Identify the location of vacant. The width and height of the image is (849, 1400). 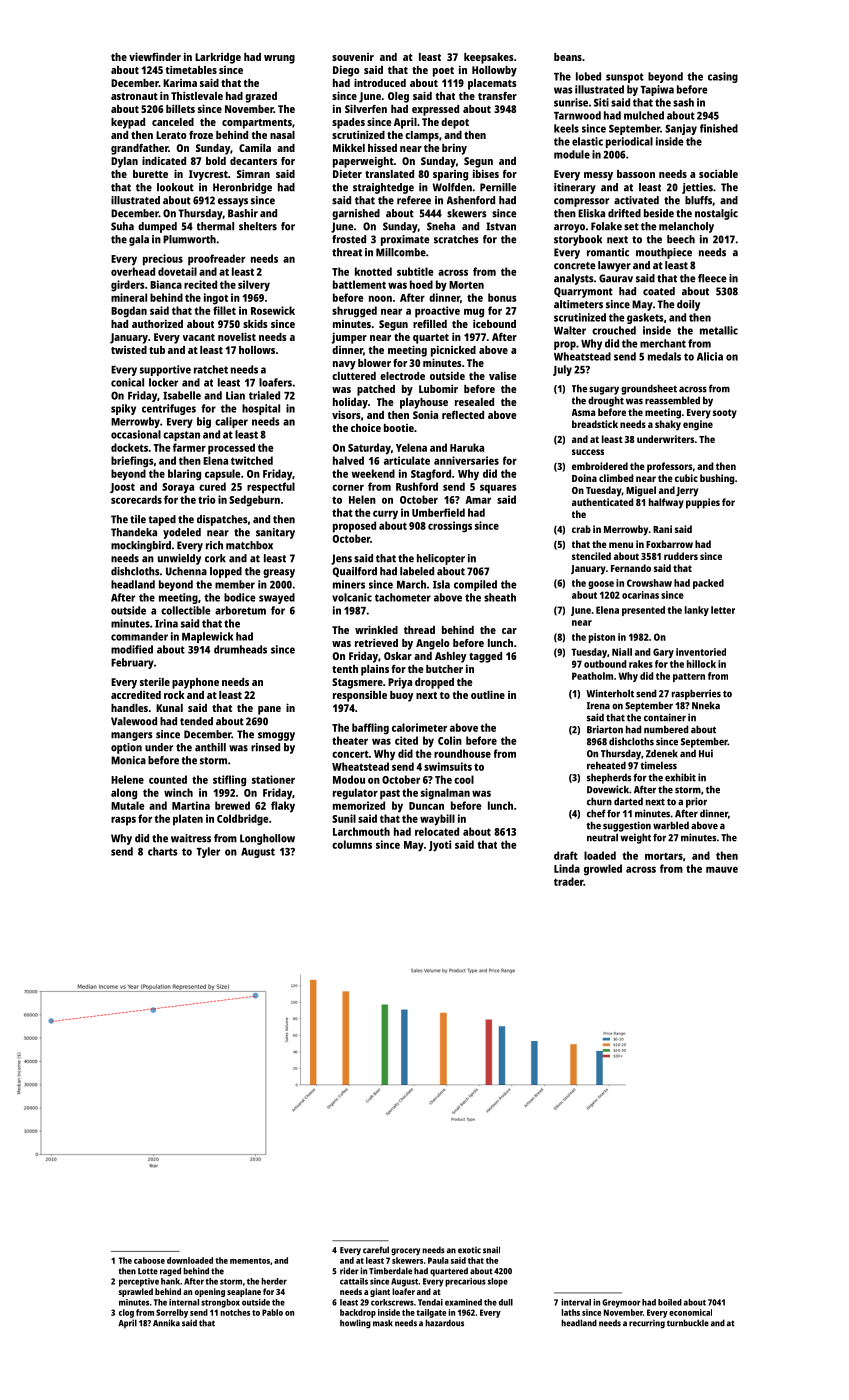
(199, 337).
